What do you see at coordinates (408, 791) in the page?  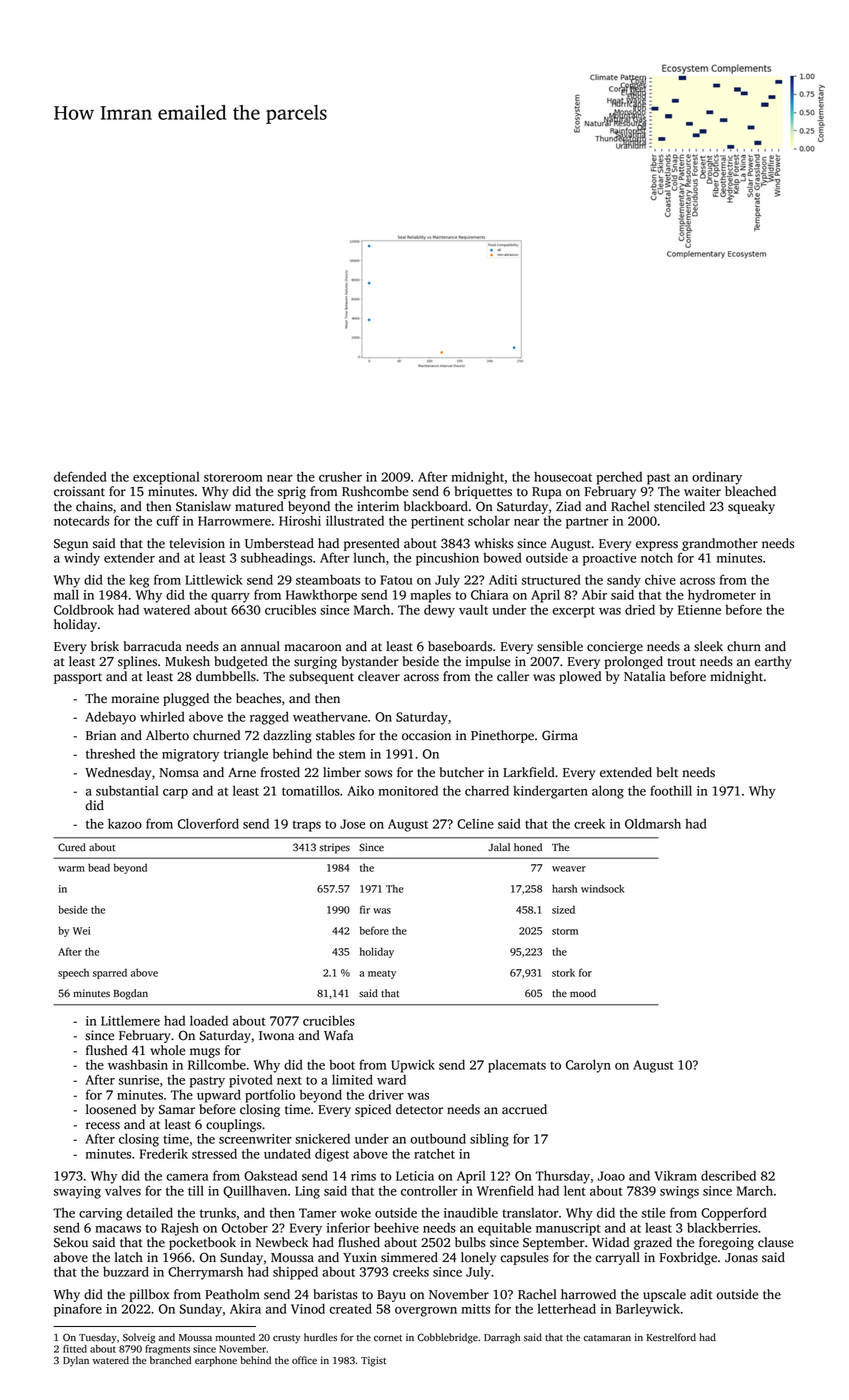 I see `monitored` at bounding box center [408, 791].
